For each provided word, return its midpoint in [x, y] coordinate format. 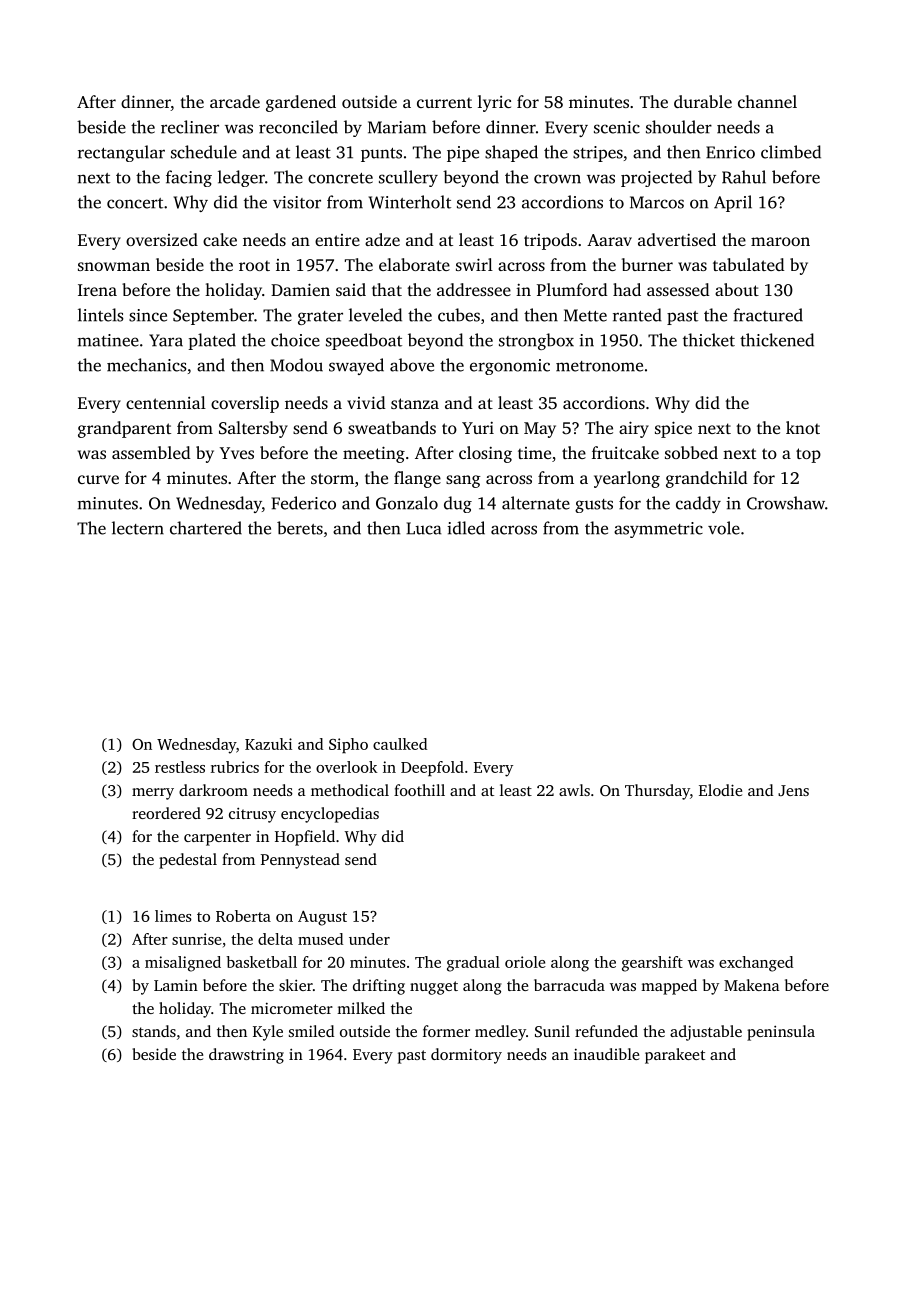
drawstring [246, 1056]
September [213, 316]
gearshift [652, 964]
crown [557, 179]
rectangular [121, 153]
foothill [419, 790]
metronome [599, 366]
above [412, 365]
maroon [780, 241]
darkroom [213, 790]
